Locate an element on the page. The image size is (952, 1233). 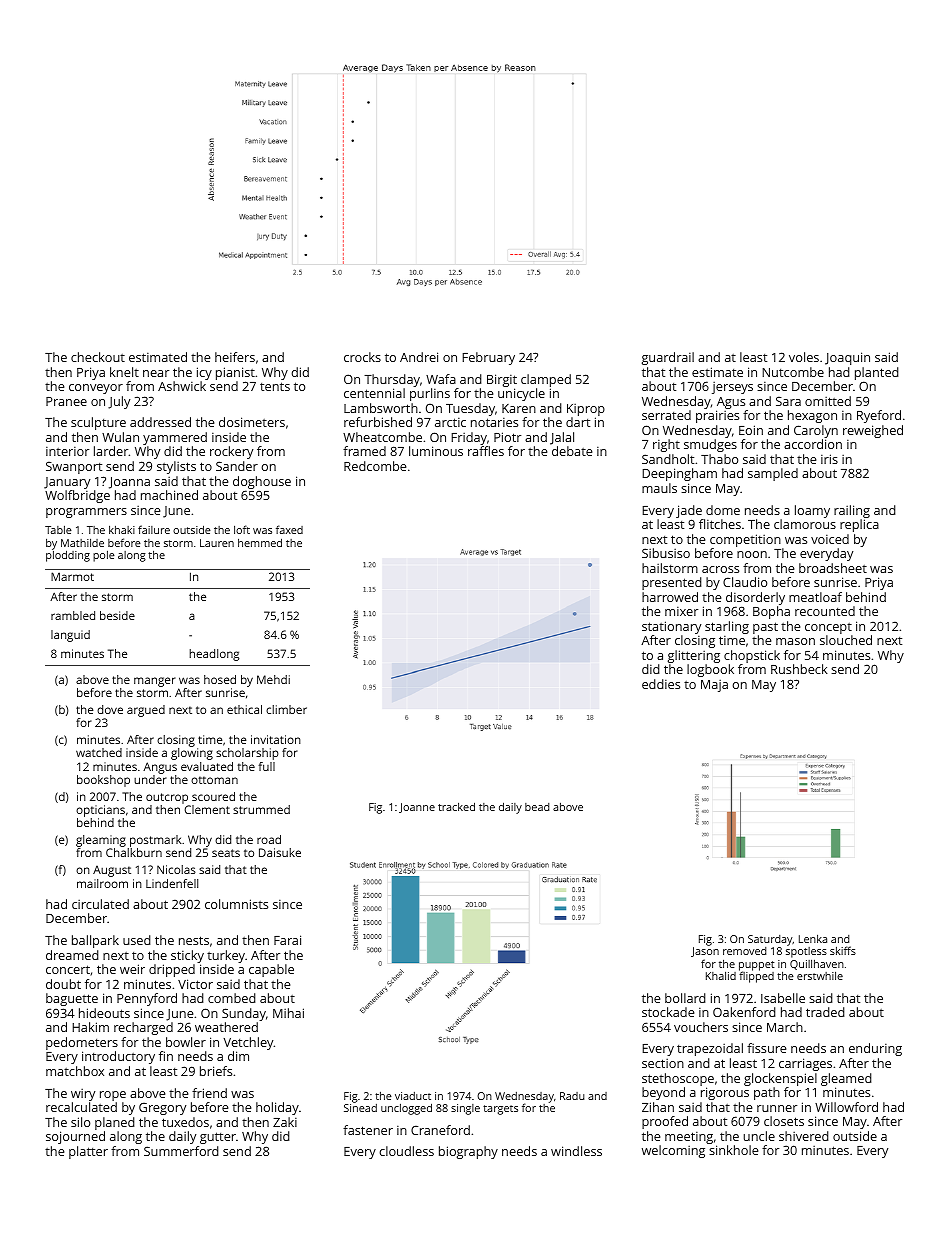
opticians is located at coordinates (100, 811).
